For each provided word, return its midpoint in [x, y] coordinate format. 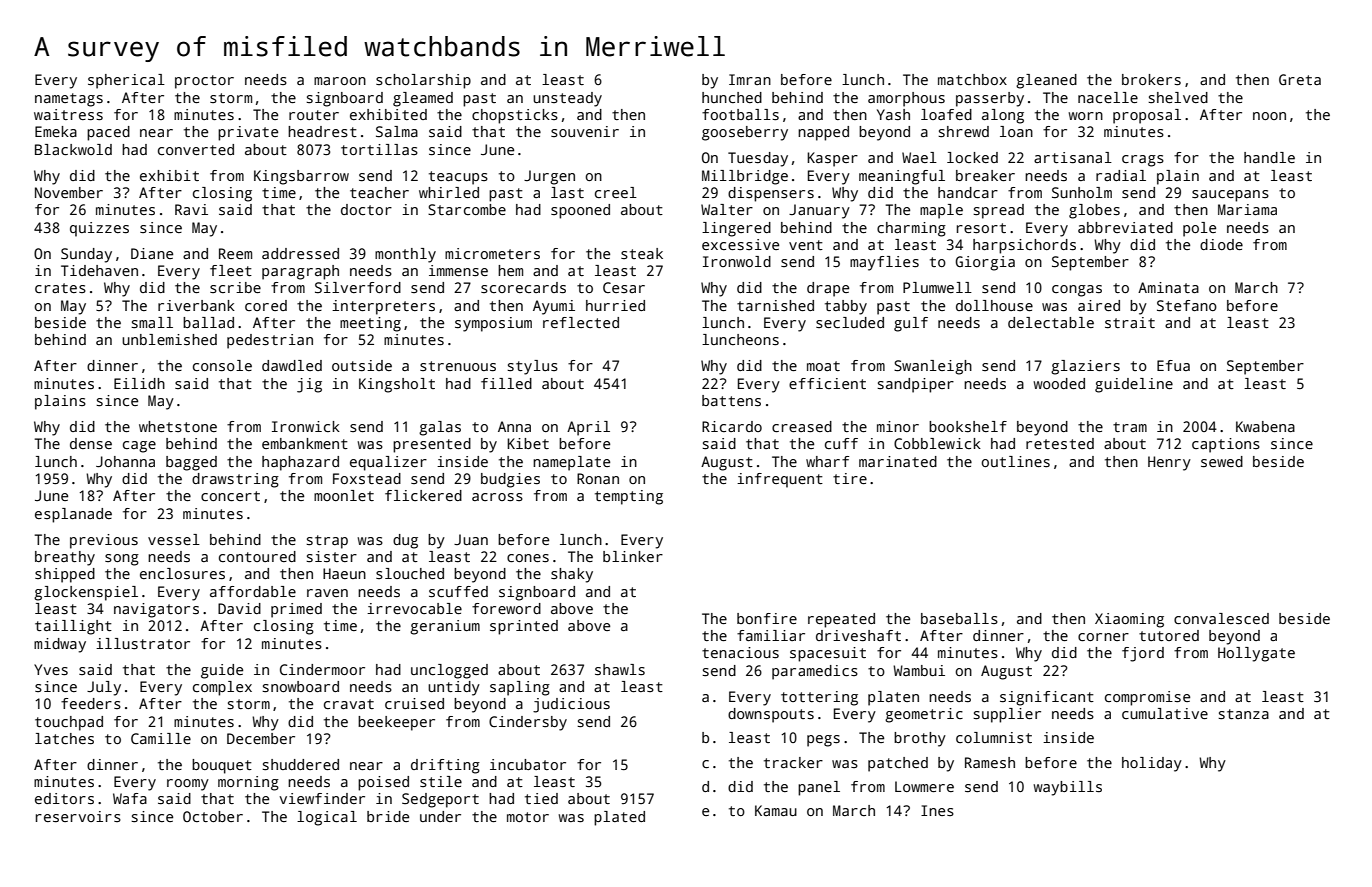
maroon [340, 81]
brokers [1151, 79]
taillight [73, 627]
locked [972, 157]
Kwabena [1265, 426]
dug [405, 541]
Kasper [832, 159]
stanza [1243, 714]
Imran [750, 79]
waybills [1067, 788]
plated [619, 818]
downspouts [771, 715]
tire [850, 478]
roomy [188, 785]
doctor [366, 209]
